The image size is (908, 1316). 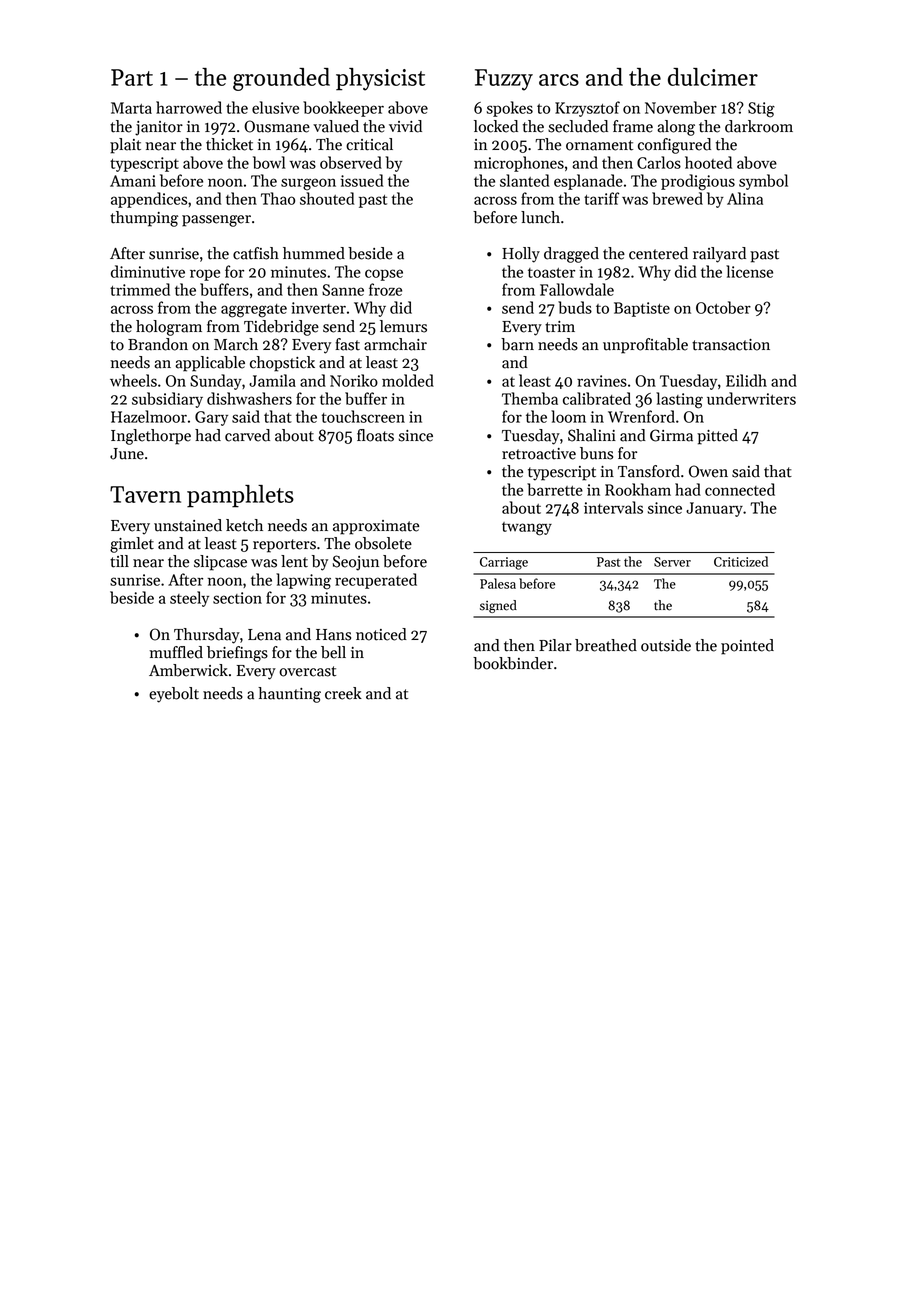 I want to click on Baptiste, so click(x=642, y=309).
